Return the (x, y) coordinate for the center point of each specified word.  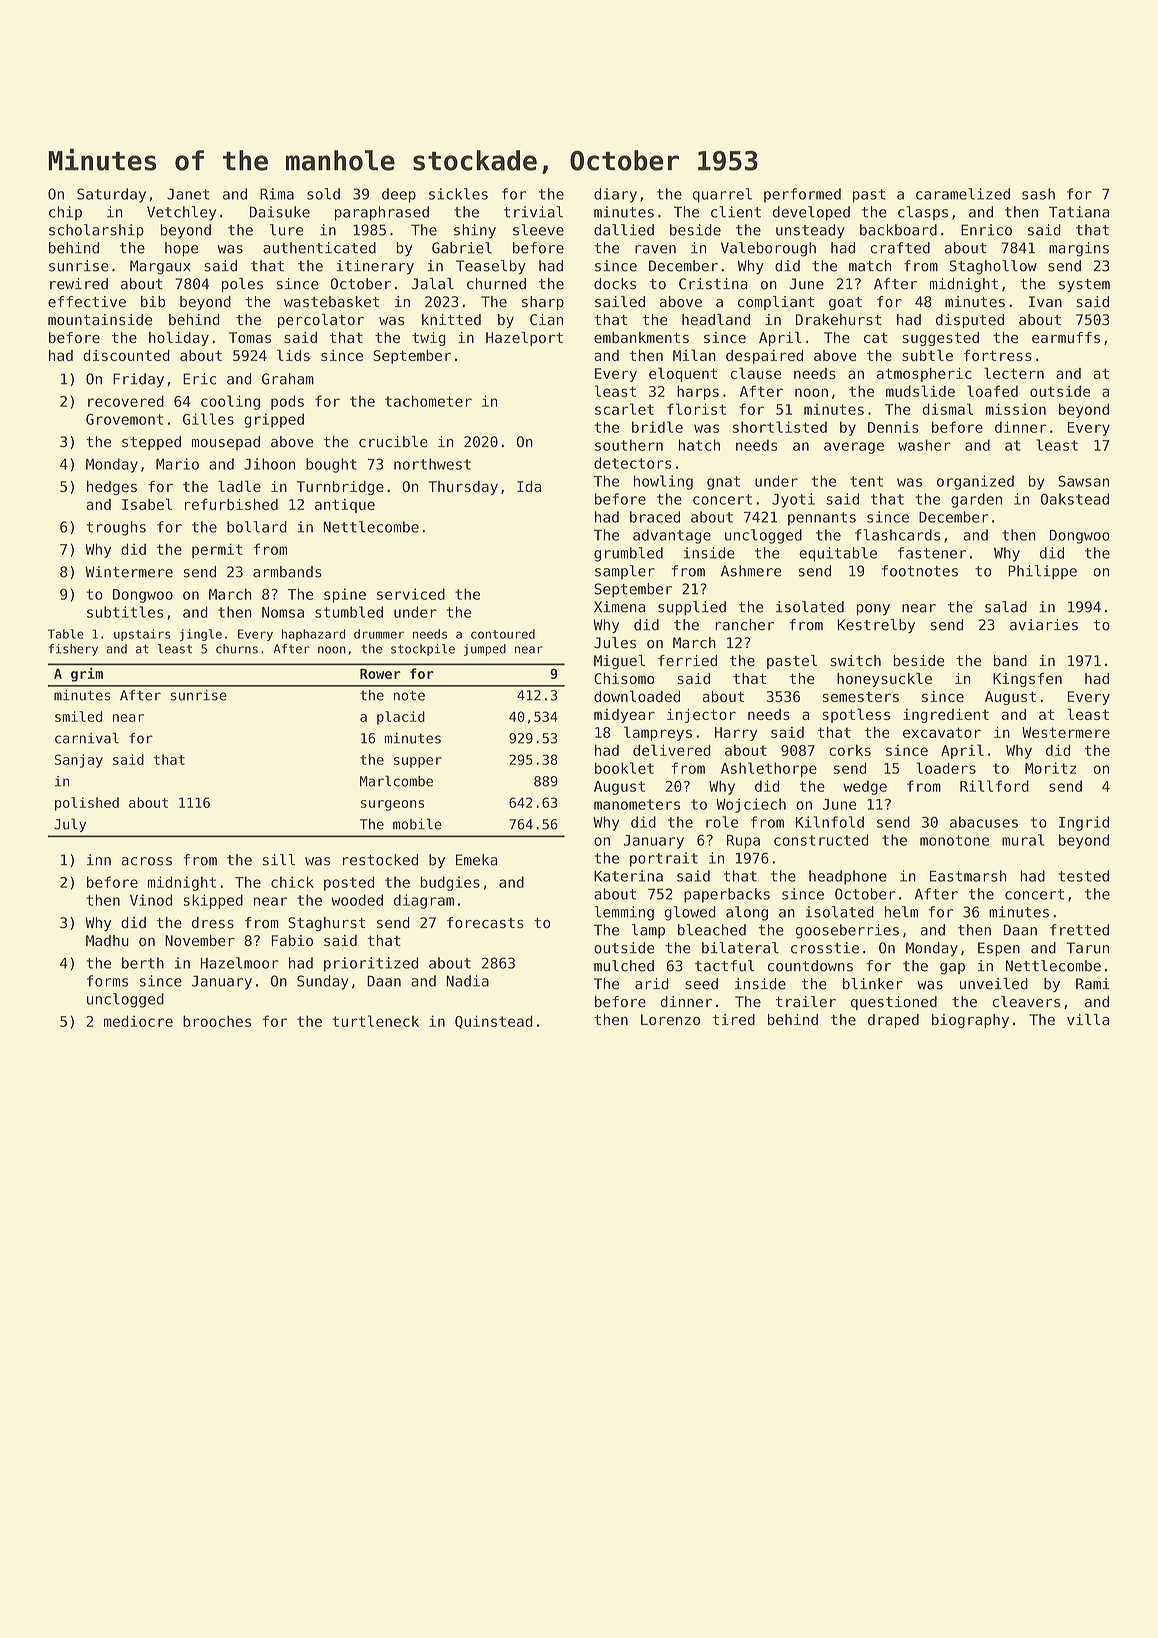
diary (615, 195)
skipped (213, 901)
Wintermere (129, 572)
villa (1088, 1020)
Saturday (111, 195)
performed (802, 195)
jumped (485, 650)
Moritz (1050, 768)
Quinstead (494, 1022)
